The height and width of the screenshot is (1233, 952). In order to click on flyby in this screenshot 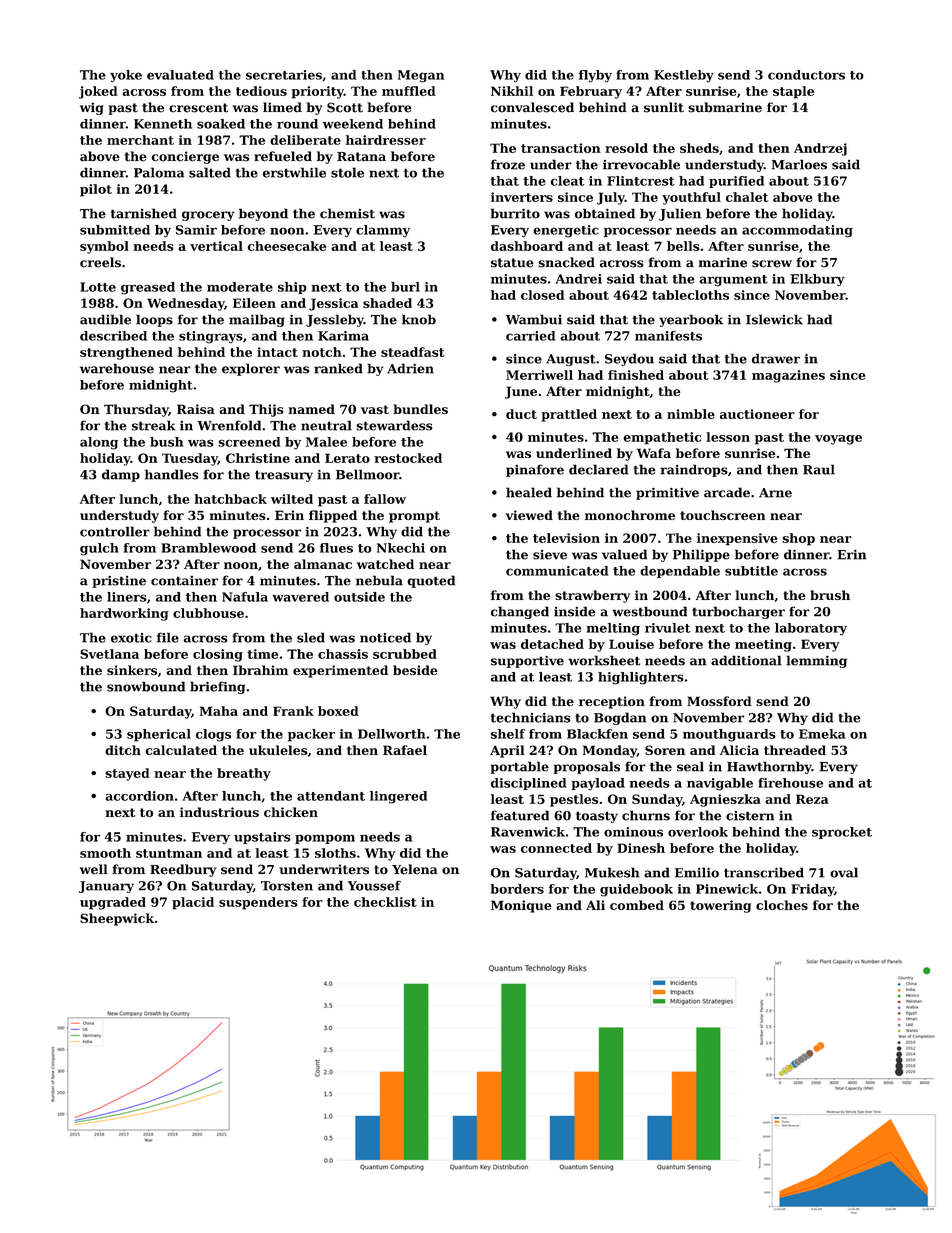, I will do `click(595, 76)`.
